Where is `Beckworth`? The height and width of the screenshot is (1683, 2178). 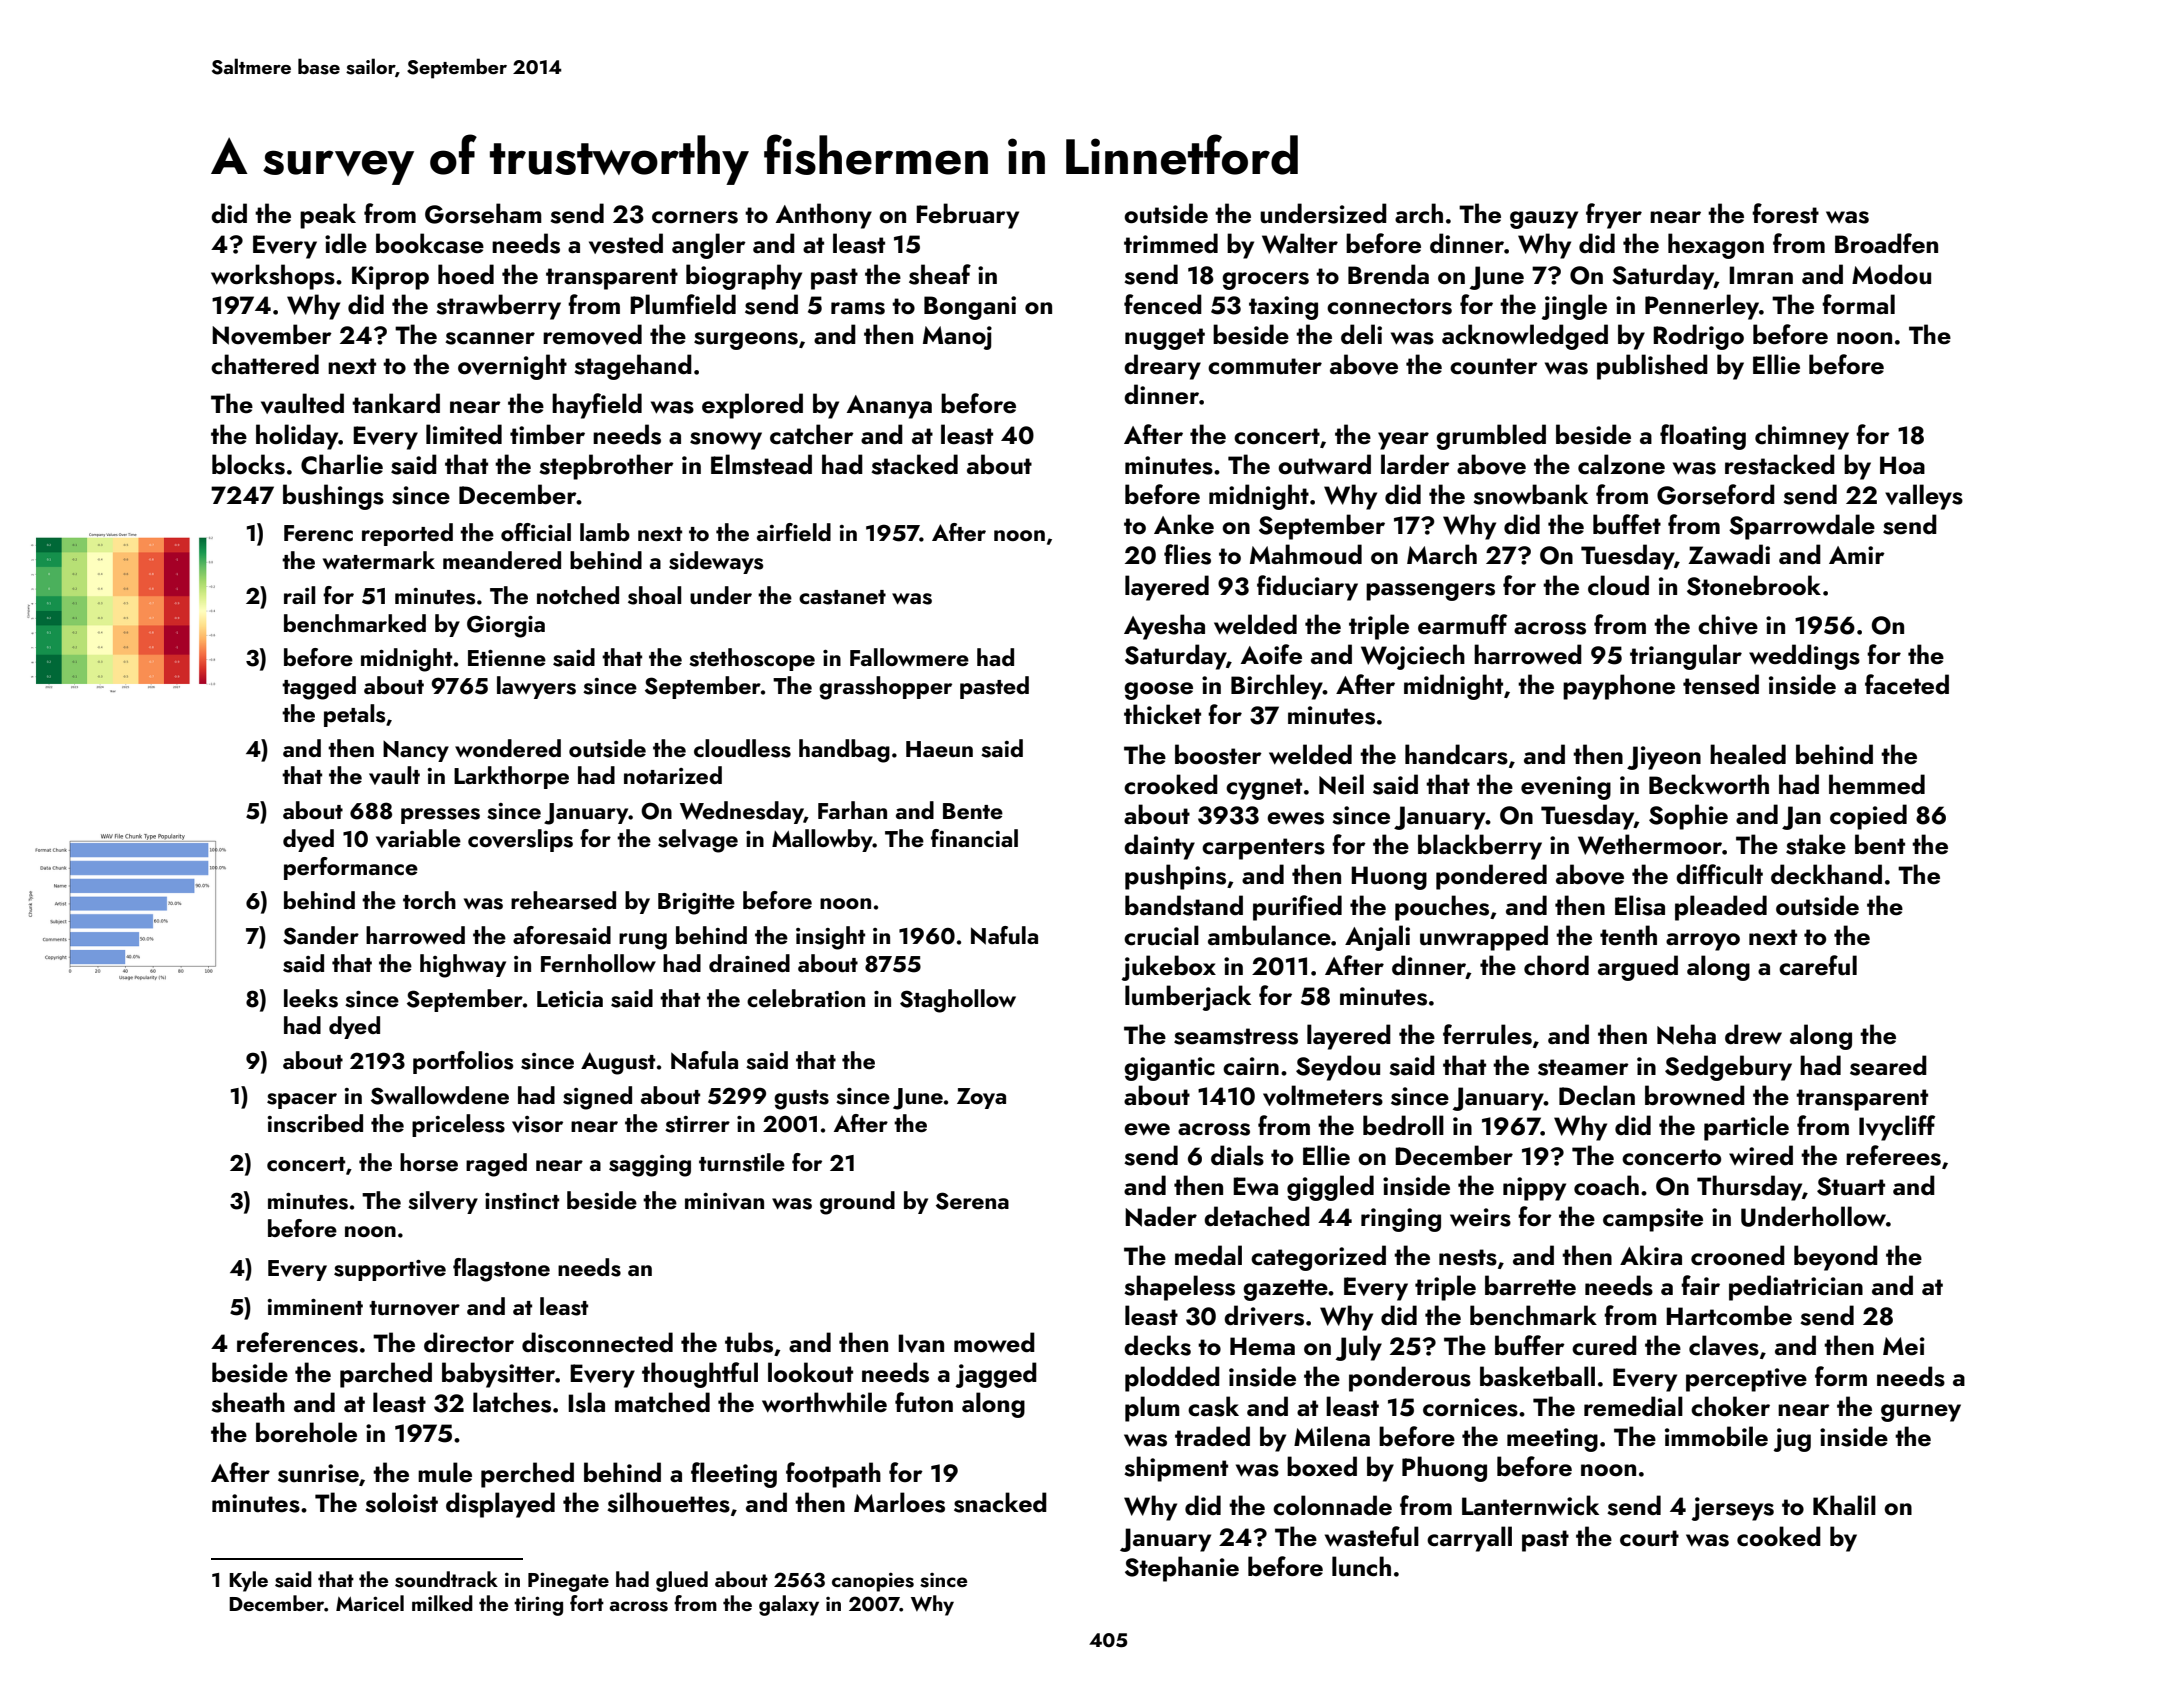 Beckworth is located at coordinates (1709, 784).
